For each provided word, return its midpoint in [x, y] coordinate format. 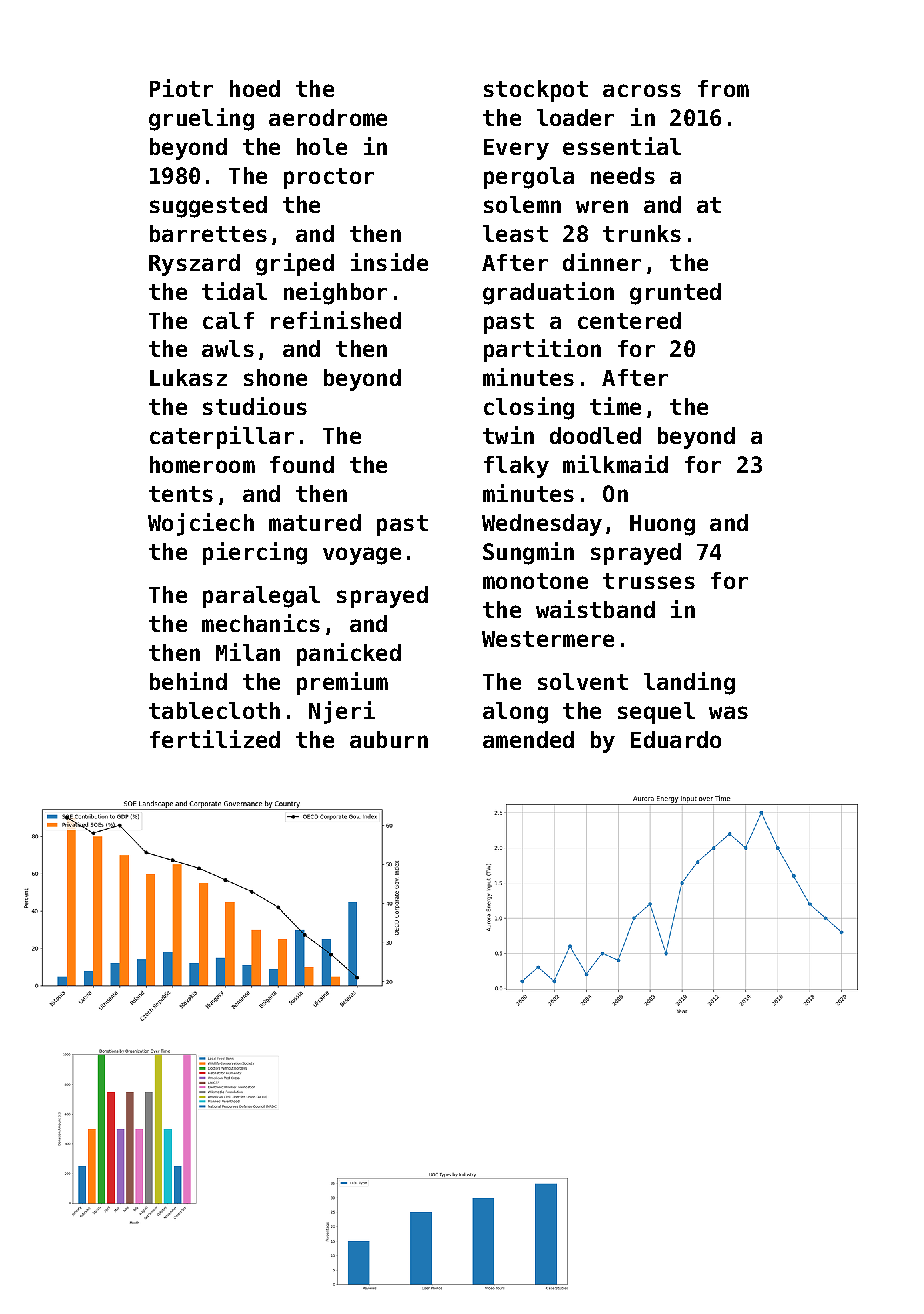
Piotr [181, 88]
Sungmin [528, 553]
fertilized [215, 739]
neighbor [335, 293]
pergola [529, 178]
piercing [255, 553]
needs [623, 175]
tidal [234, 291]
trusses [649, 581]
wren [602, 206]
